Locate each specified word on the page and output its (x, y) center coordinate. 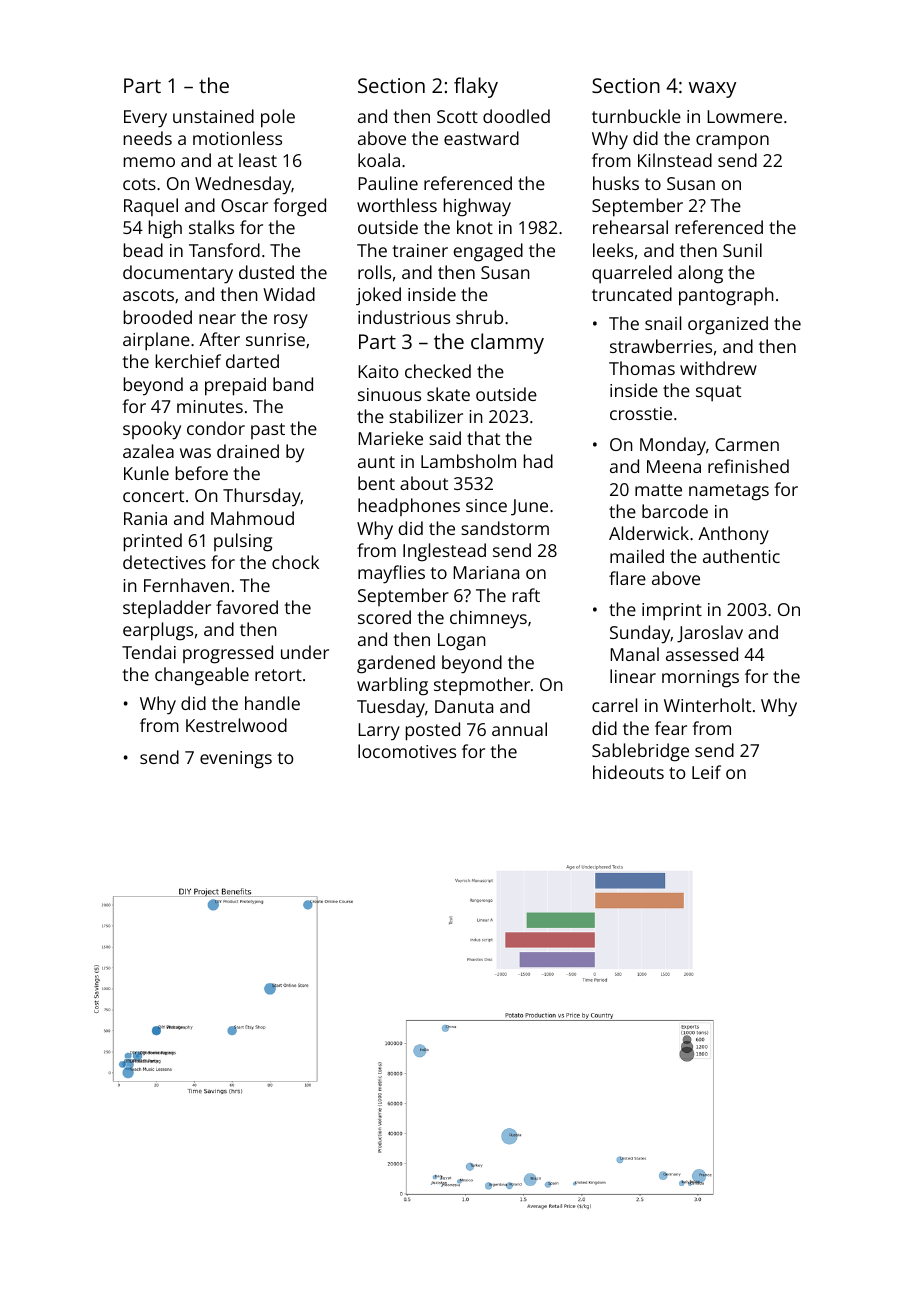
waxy (712, 90)
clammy (507, 343)
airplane (156, 341)
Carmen (747, 444)
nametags (729, 492)
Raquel (151, 207)
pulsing (243, 542)
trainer (420, 250)
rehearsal (630, 227)
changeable (202, 676)
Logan (462, 642)
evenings (236, 760)
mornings (700, 679)
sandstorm (505, 528)
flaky (476, 87)
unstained (213, 116)
